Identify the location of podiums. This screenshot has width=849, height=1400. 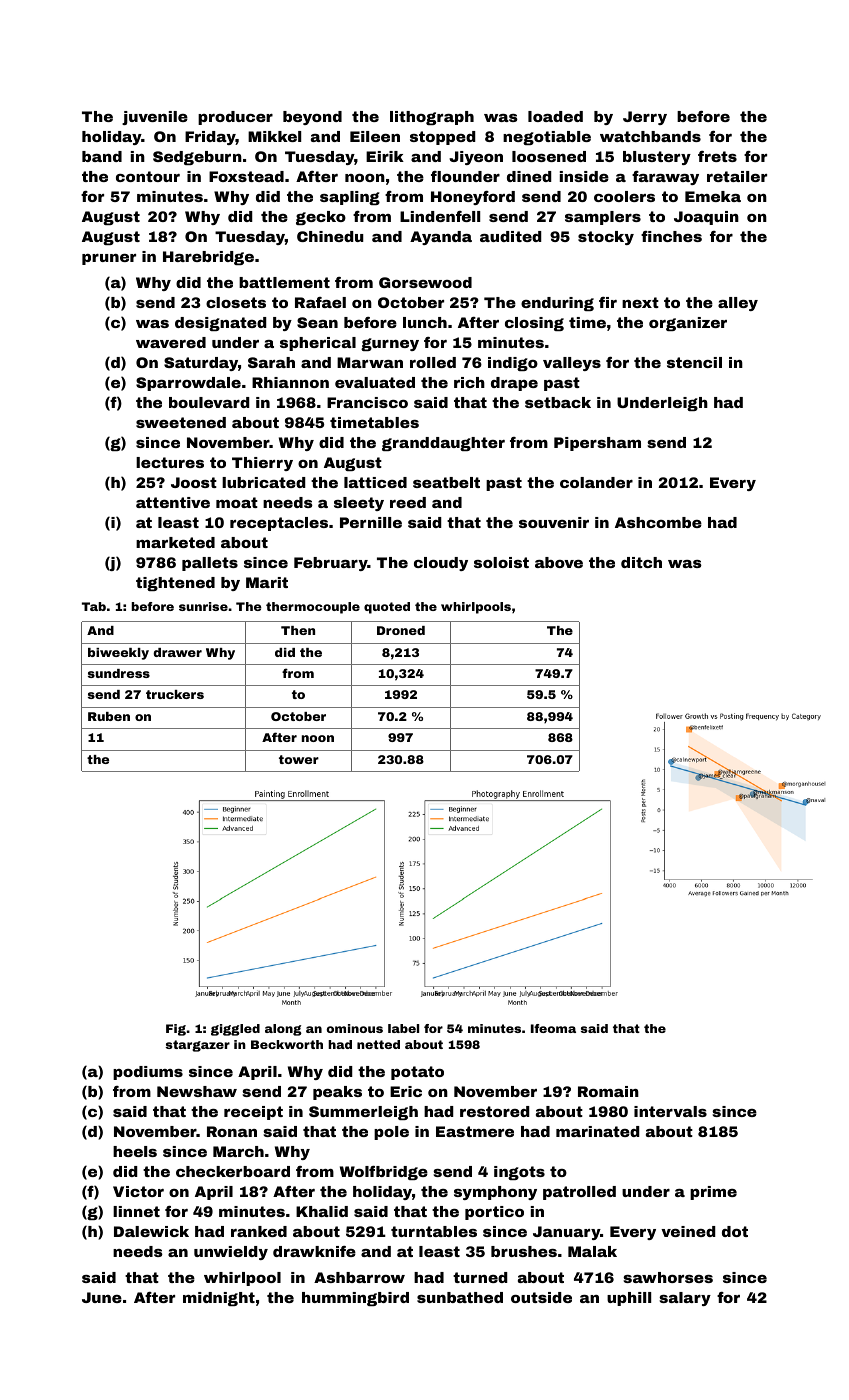
(148, 1073).
